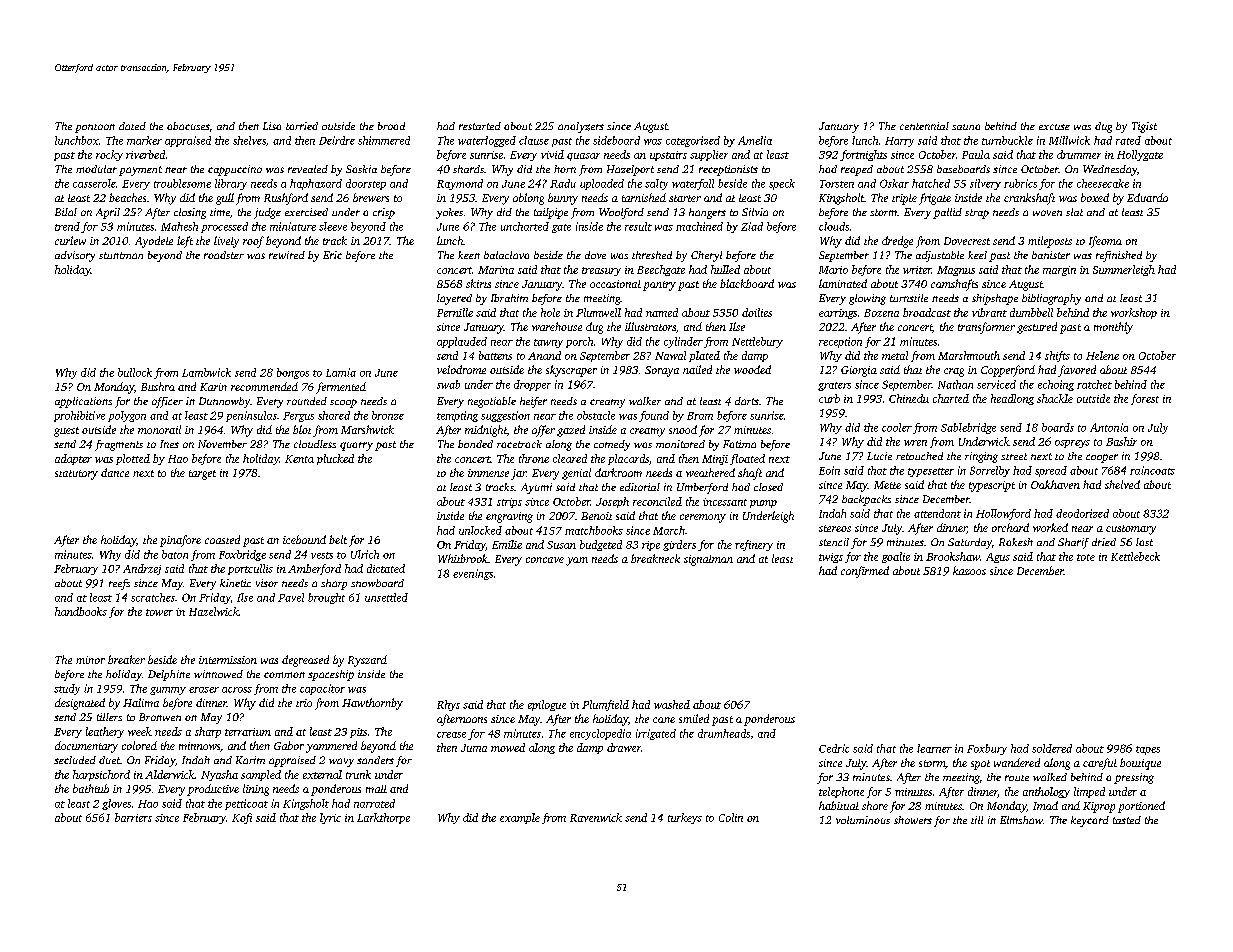  What do you see at coordinates (70, 240) in the image?
I see `curlew` at bounding box center [70, 240].
